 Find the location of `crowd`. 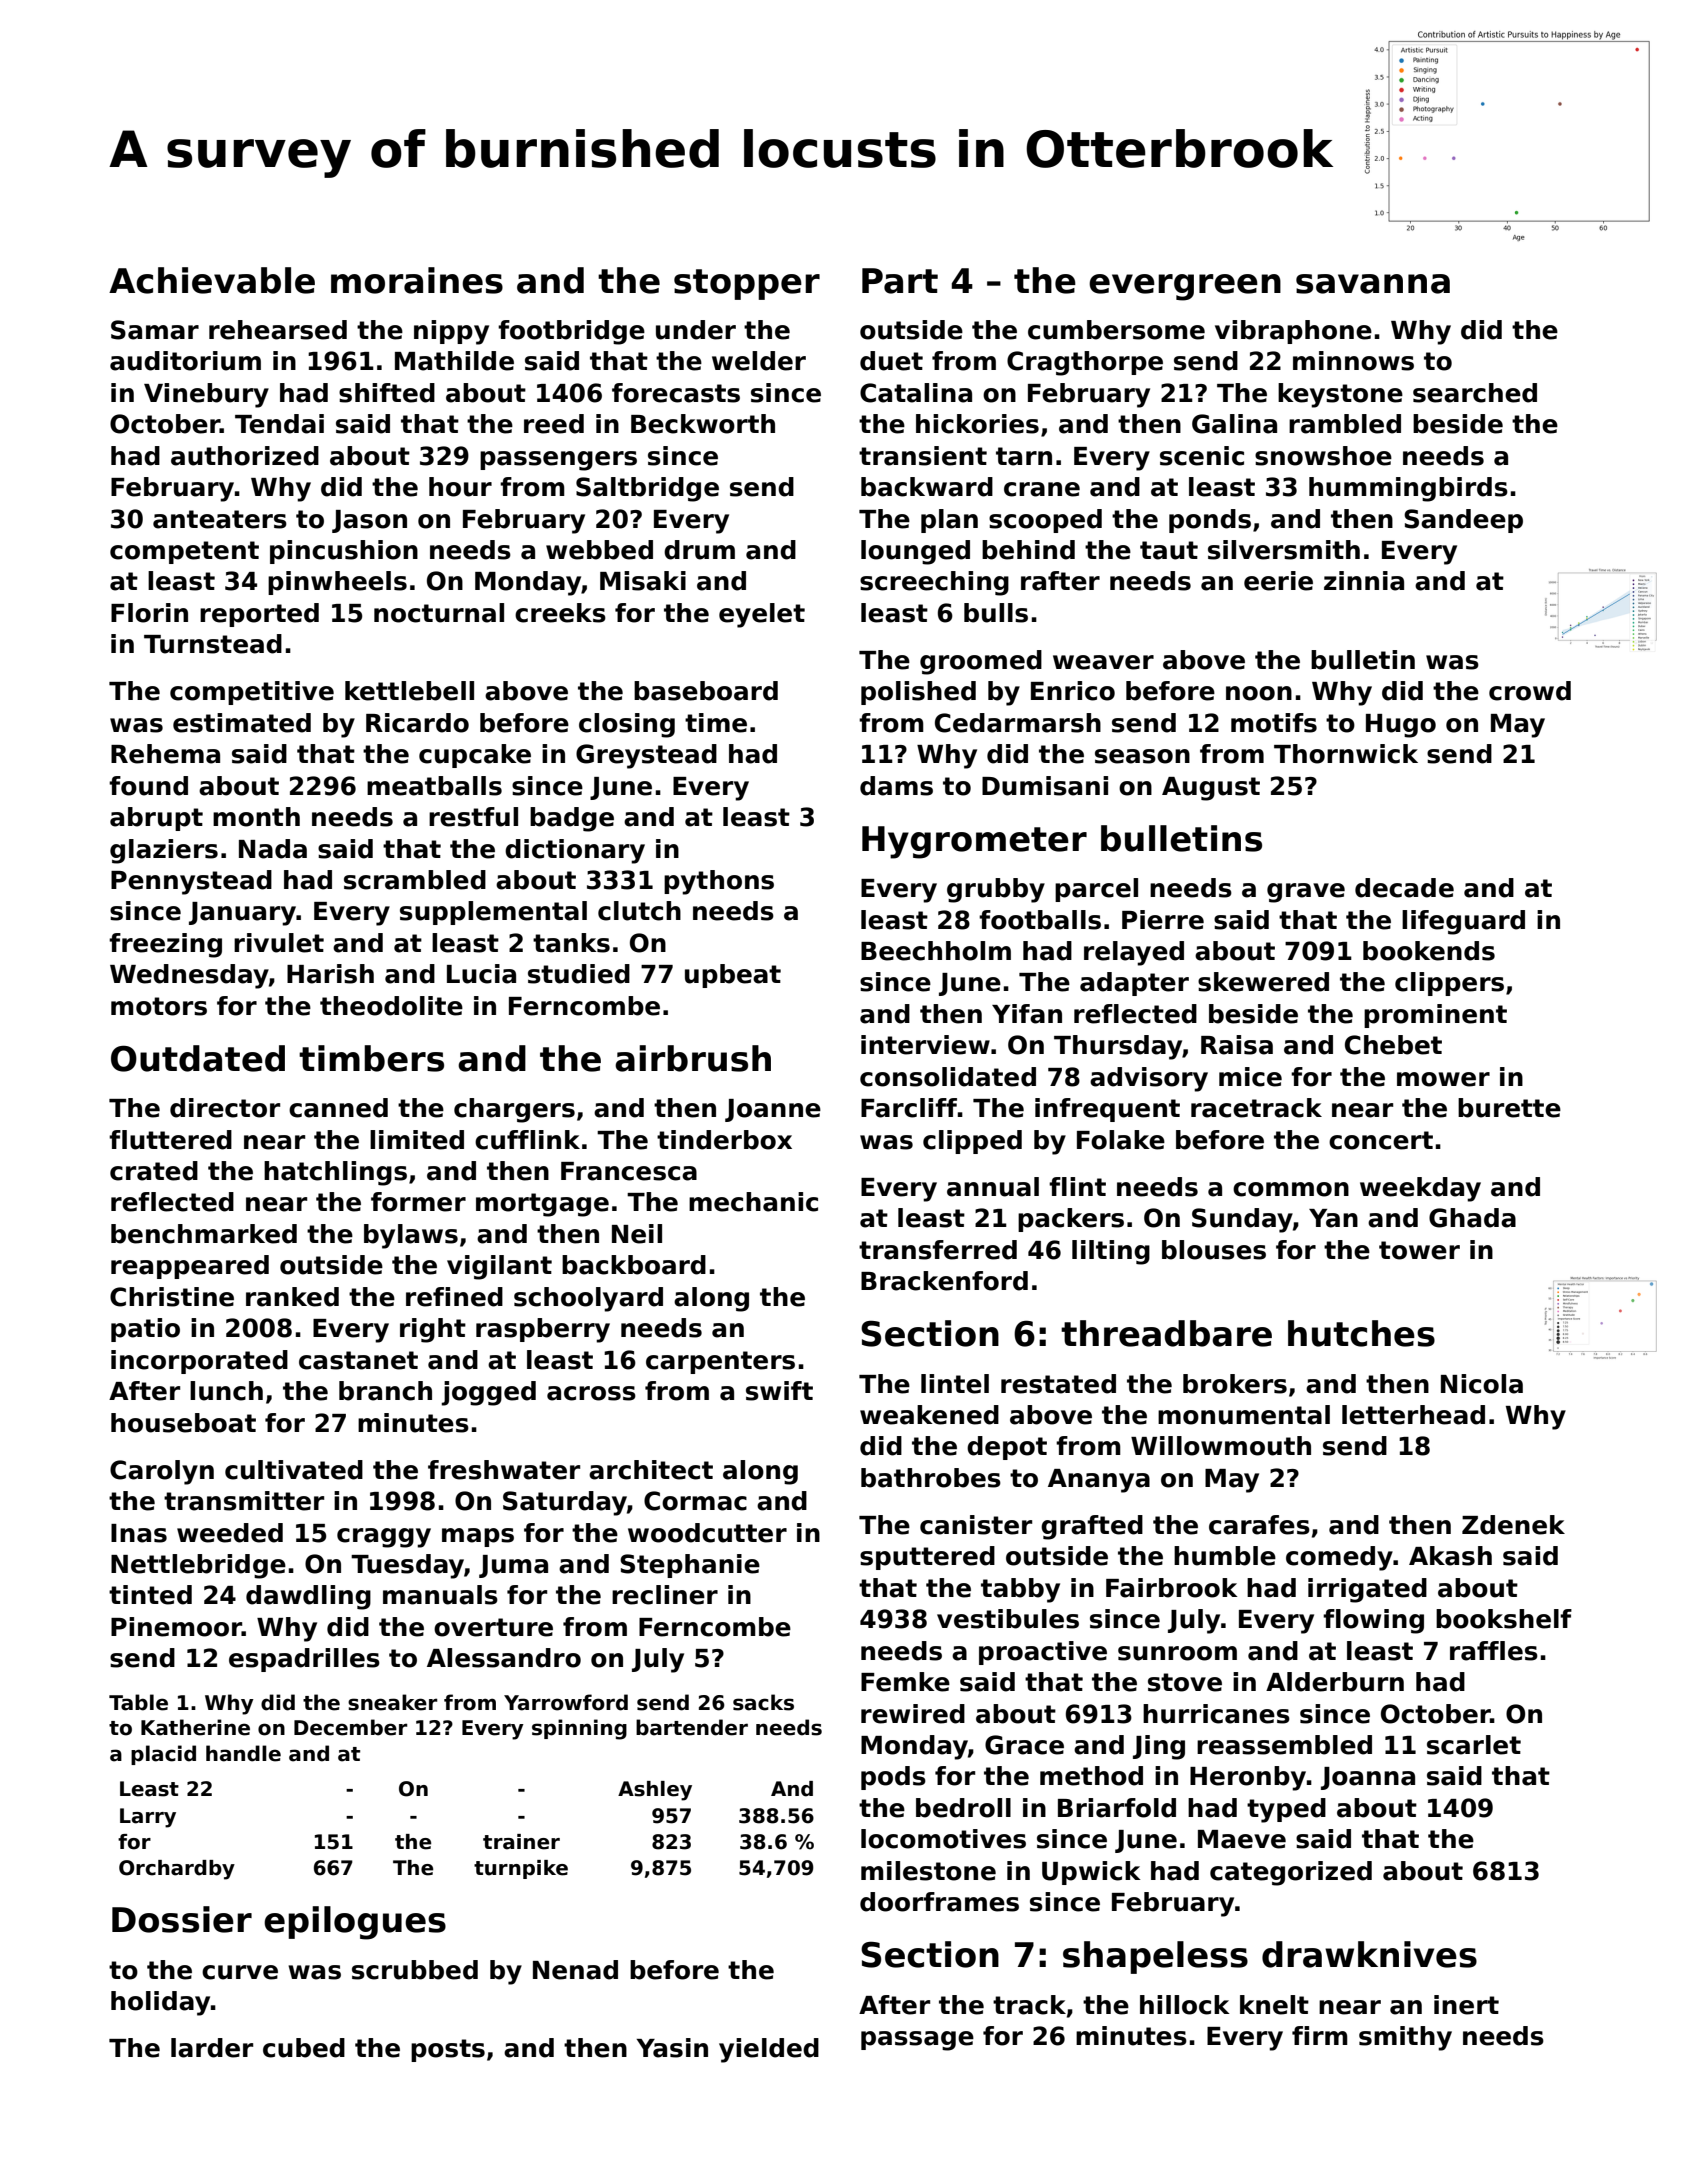

crowd is located at coordinates (1530, 691).
